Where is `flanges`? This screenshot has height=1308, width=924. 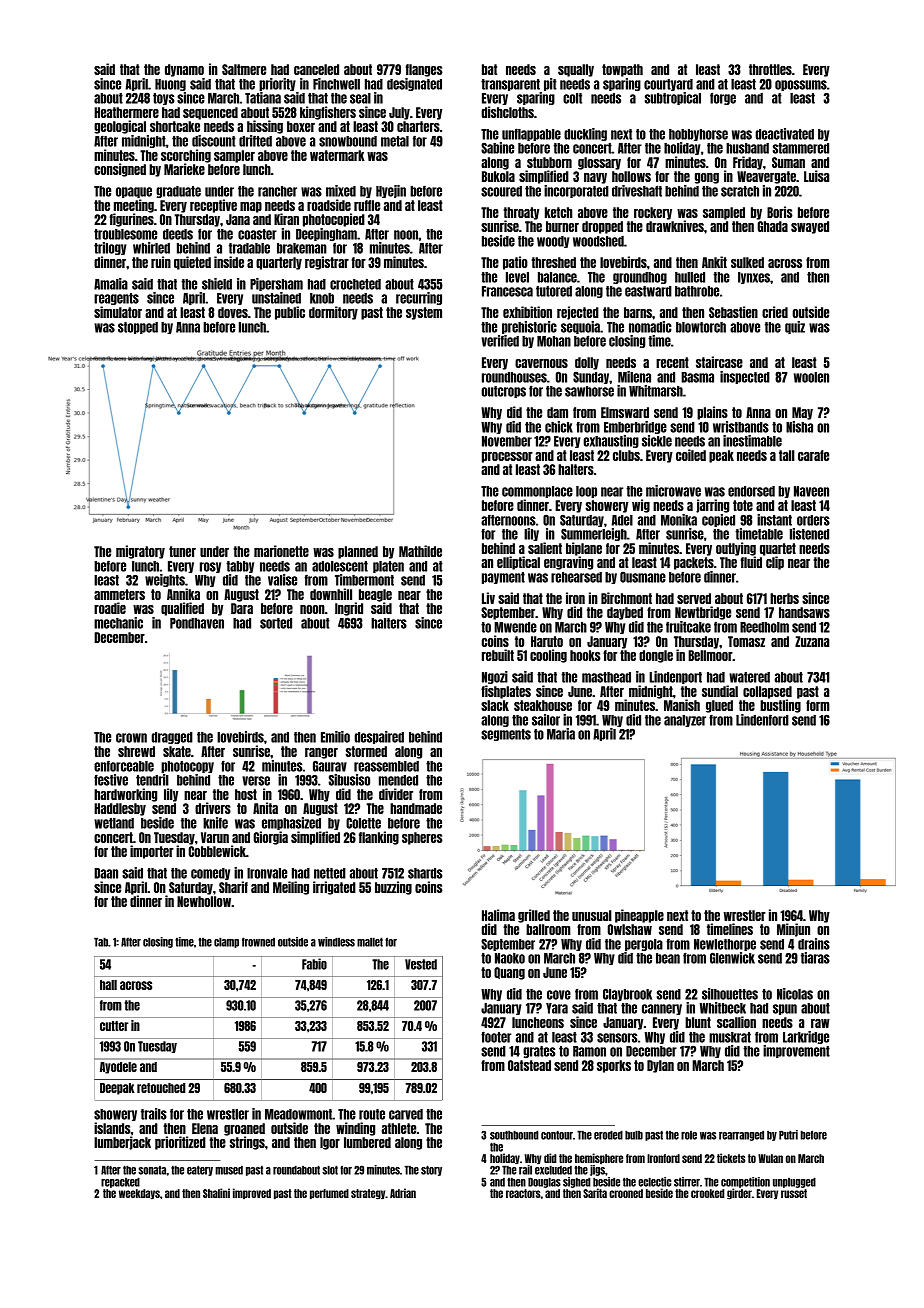
flanges is located at coordinates (424, 70).
